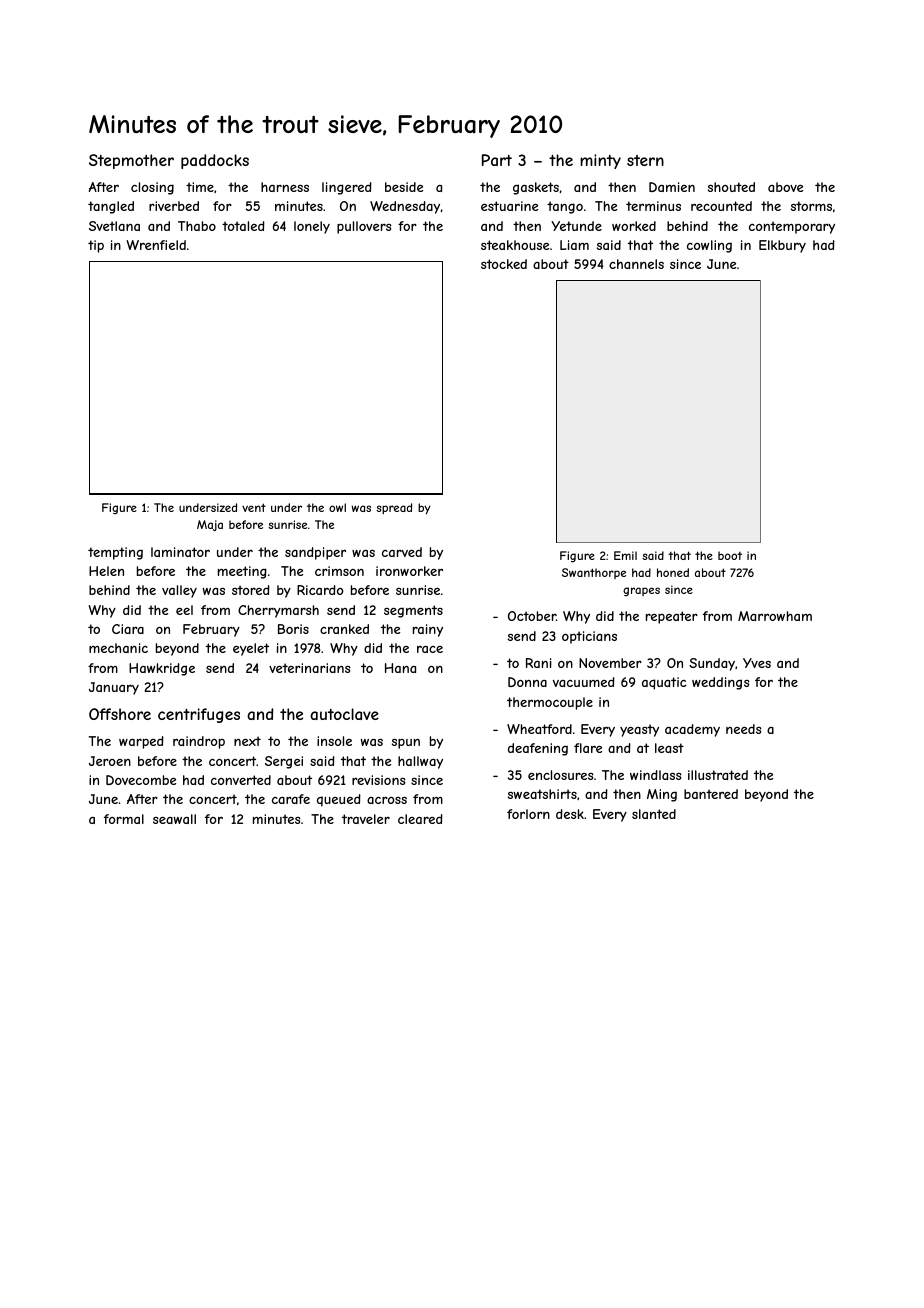  What do you see at coordinates (654, 814) in the screenshot?
I see `slanted` at bounding box center [654, 814].
